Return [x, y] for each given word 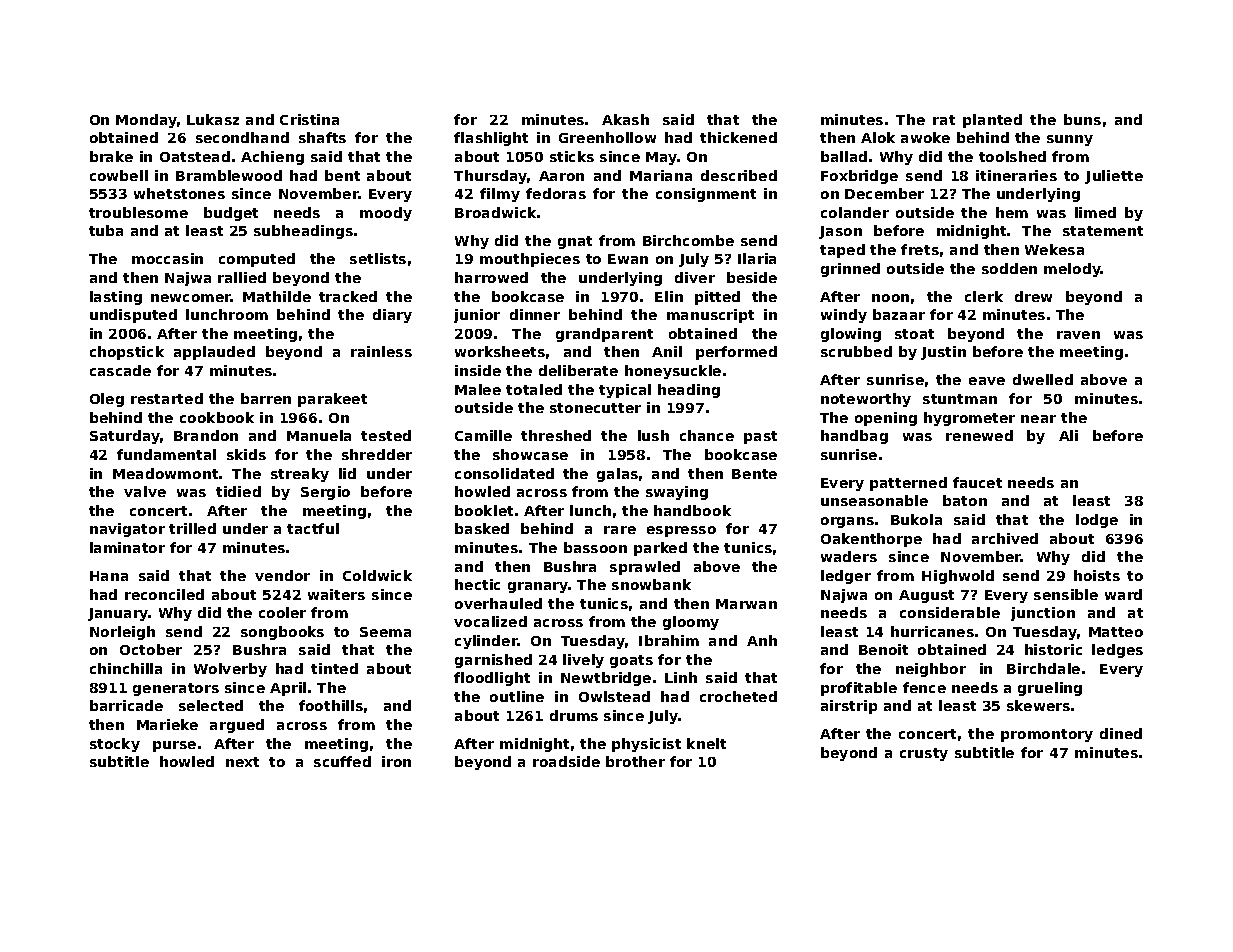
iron [396, 761]
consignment [706, 195]
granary [538, 587]
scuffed [342, 761]
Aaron [561, 176]
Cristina [309, 119]
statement [1103, 231]
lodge [1097, 521]
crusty [924, 754]
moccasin [167, 258]
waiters [336, 594]
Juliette [1114, 177]
